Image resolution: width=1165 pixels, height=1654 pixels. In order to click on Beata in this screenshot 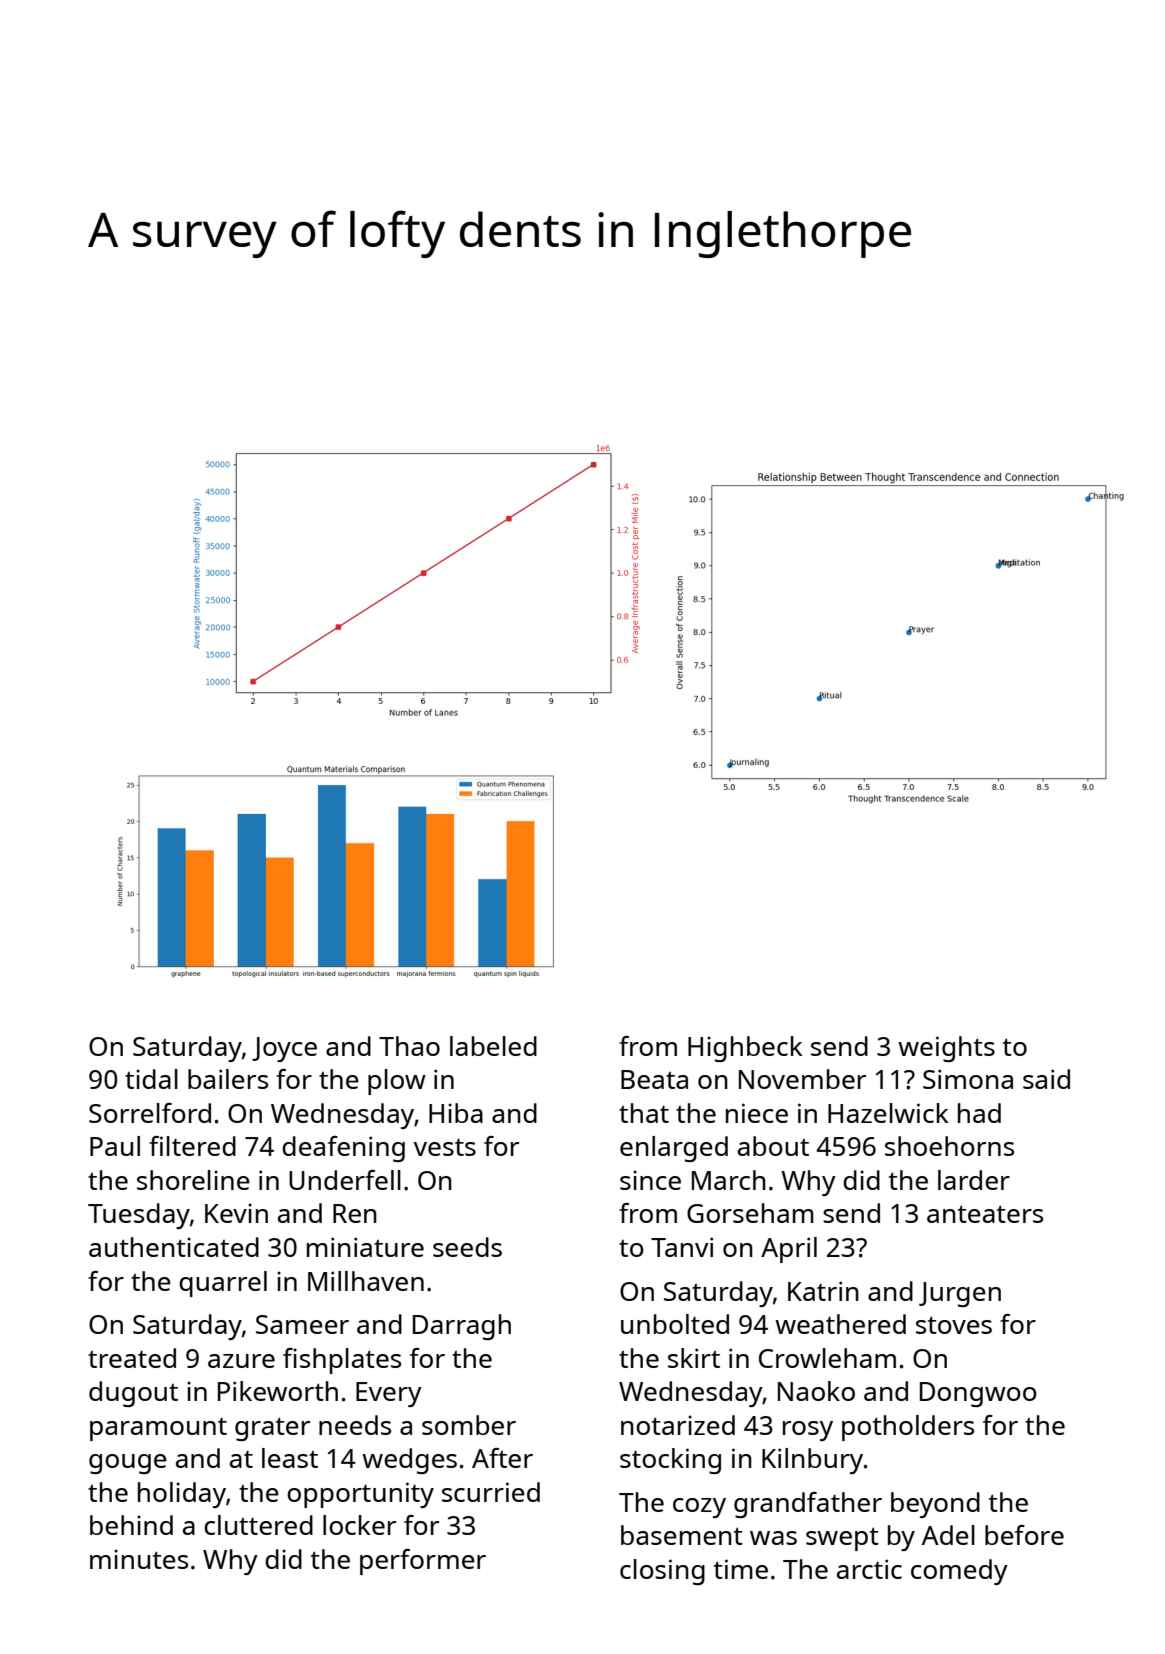, I will do `click(654, 1079)`.
